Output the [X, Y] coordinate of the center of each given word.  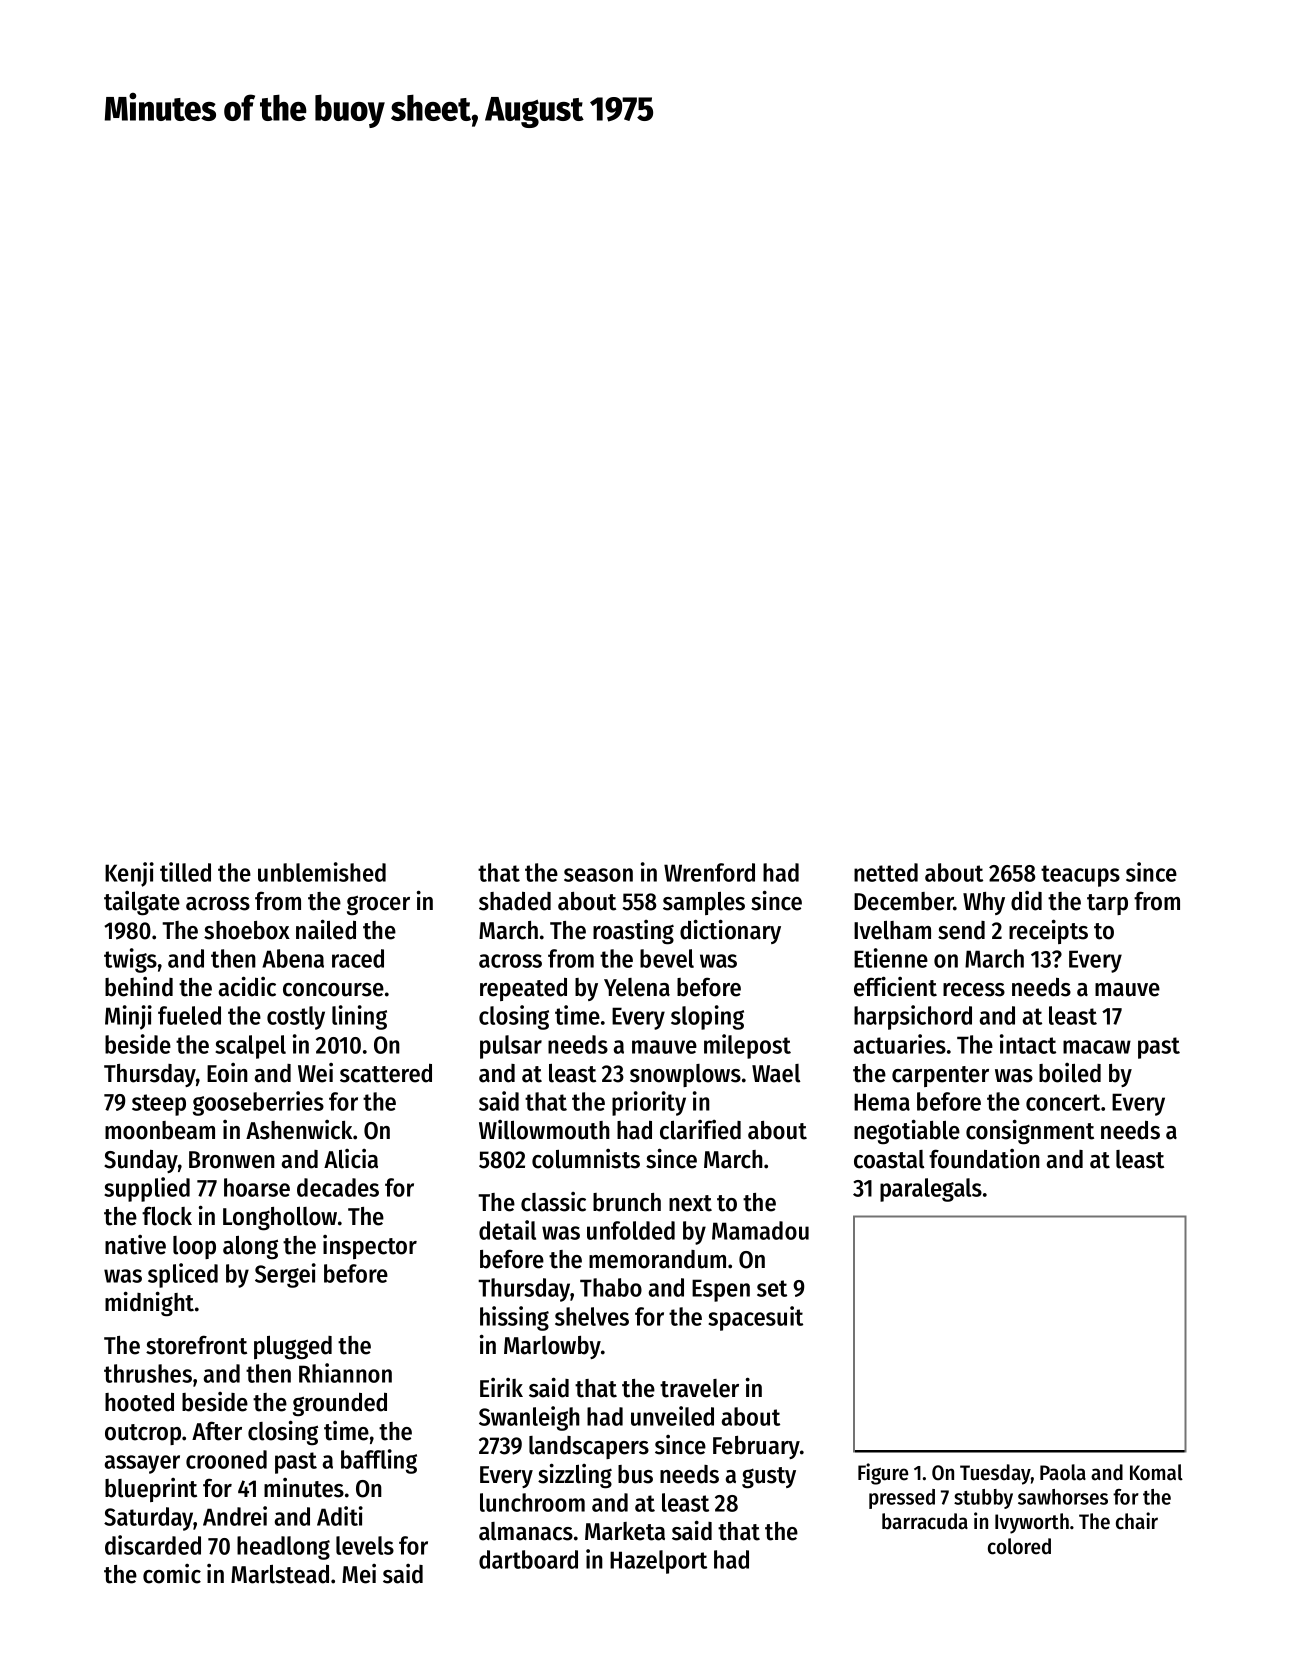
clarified [700, 1130]
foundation [984, 1159]
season [598, 875]
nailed [326, 929]
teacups [1080, 876]
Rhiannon [345, 1373]
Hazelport [658, 1562]
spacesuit [755, 1318]
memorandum [657, 1259]
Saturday [148, 1519]
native [135, 1245]
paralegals [931, 1190]
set [772, 1288]
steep [159, 1105]
